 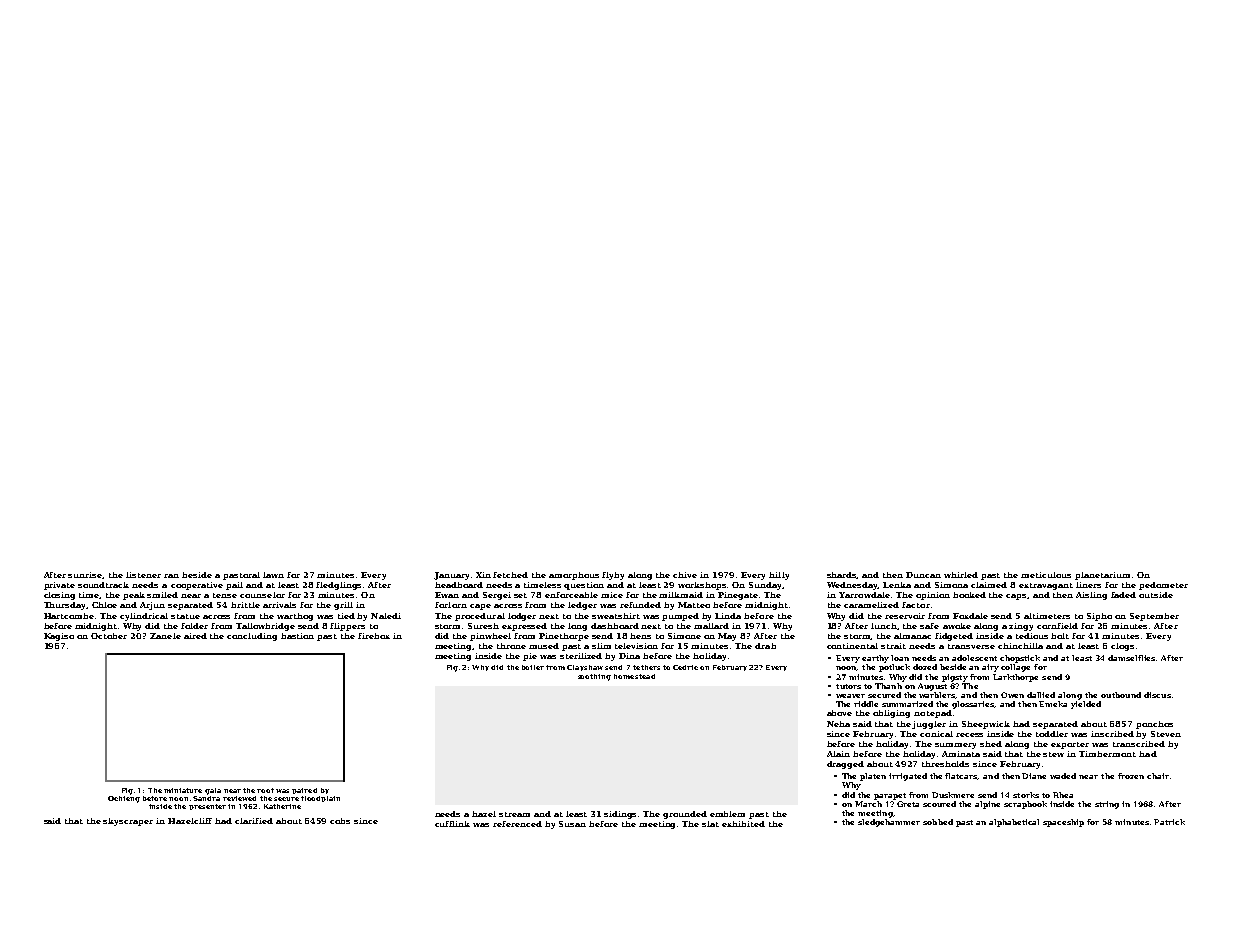 What do you see at coordinates (165, 636) in the screenshot?
I see `Zanele` at bounding box center [165, 636].
